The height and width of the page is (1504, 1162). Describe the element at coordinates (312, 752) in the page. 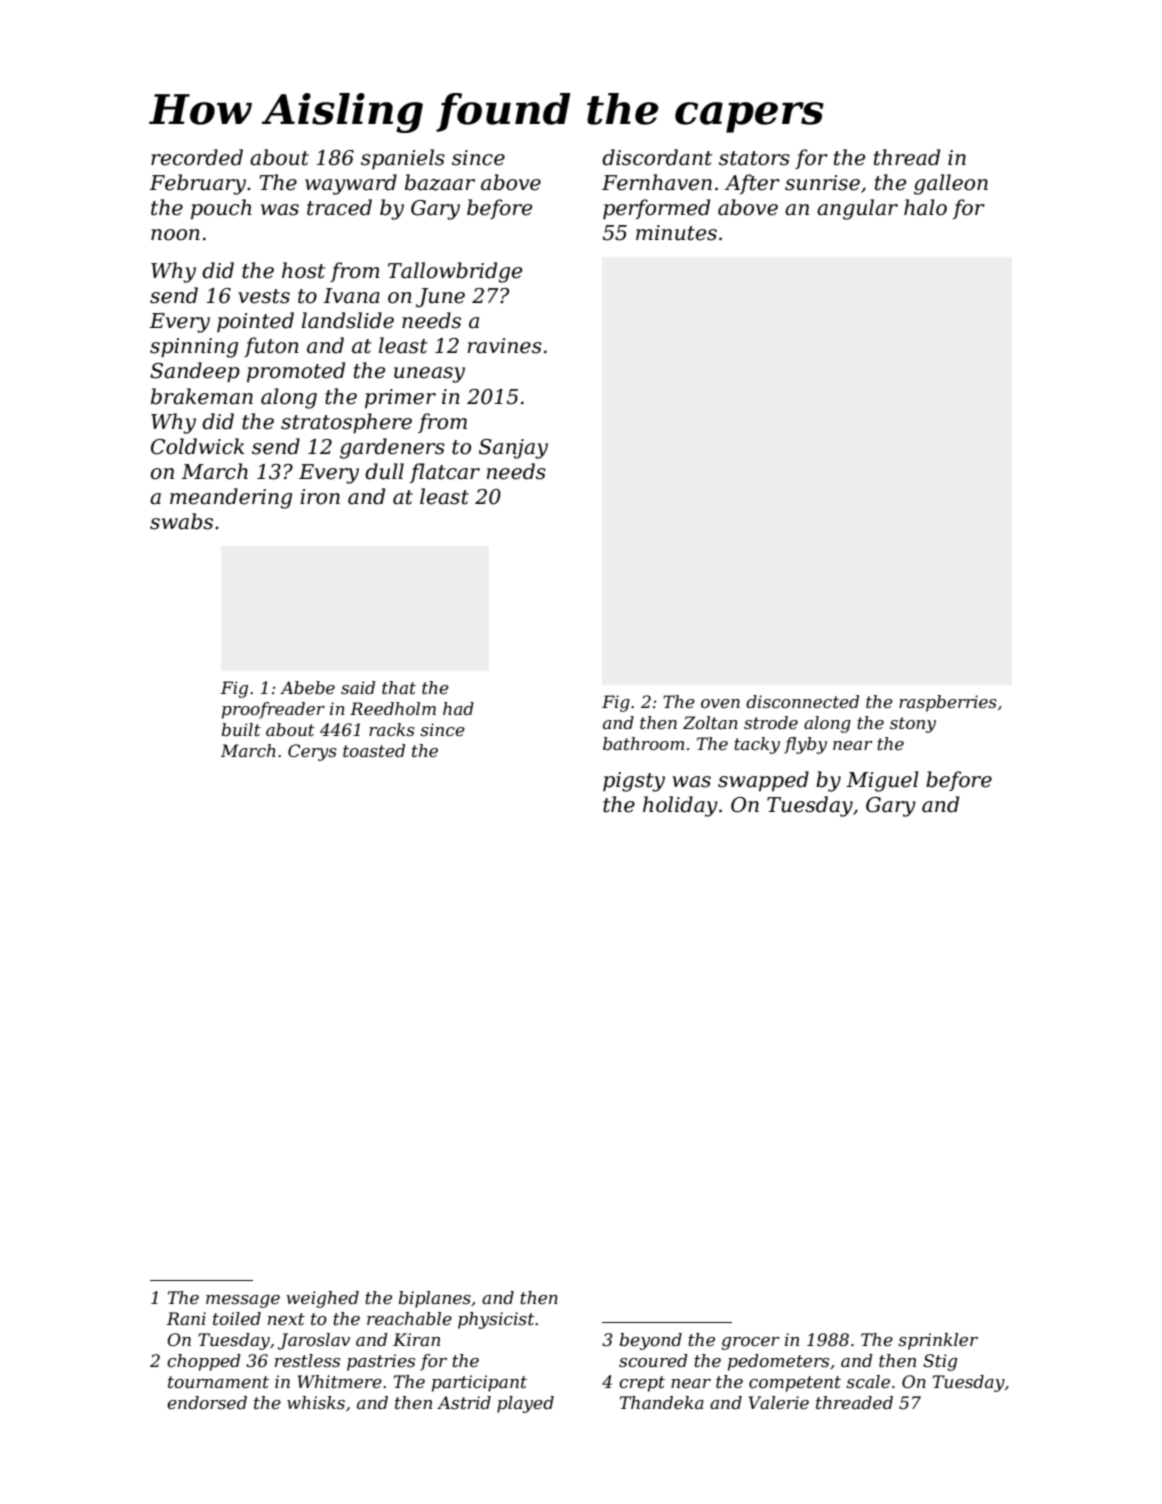

I see `Cerys` at that location.
